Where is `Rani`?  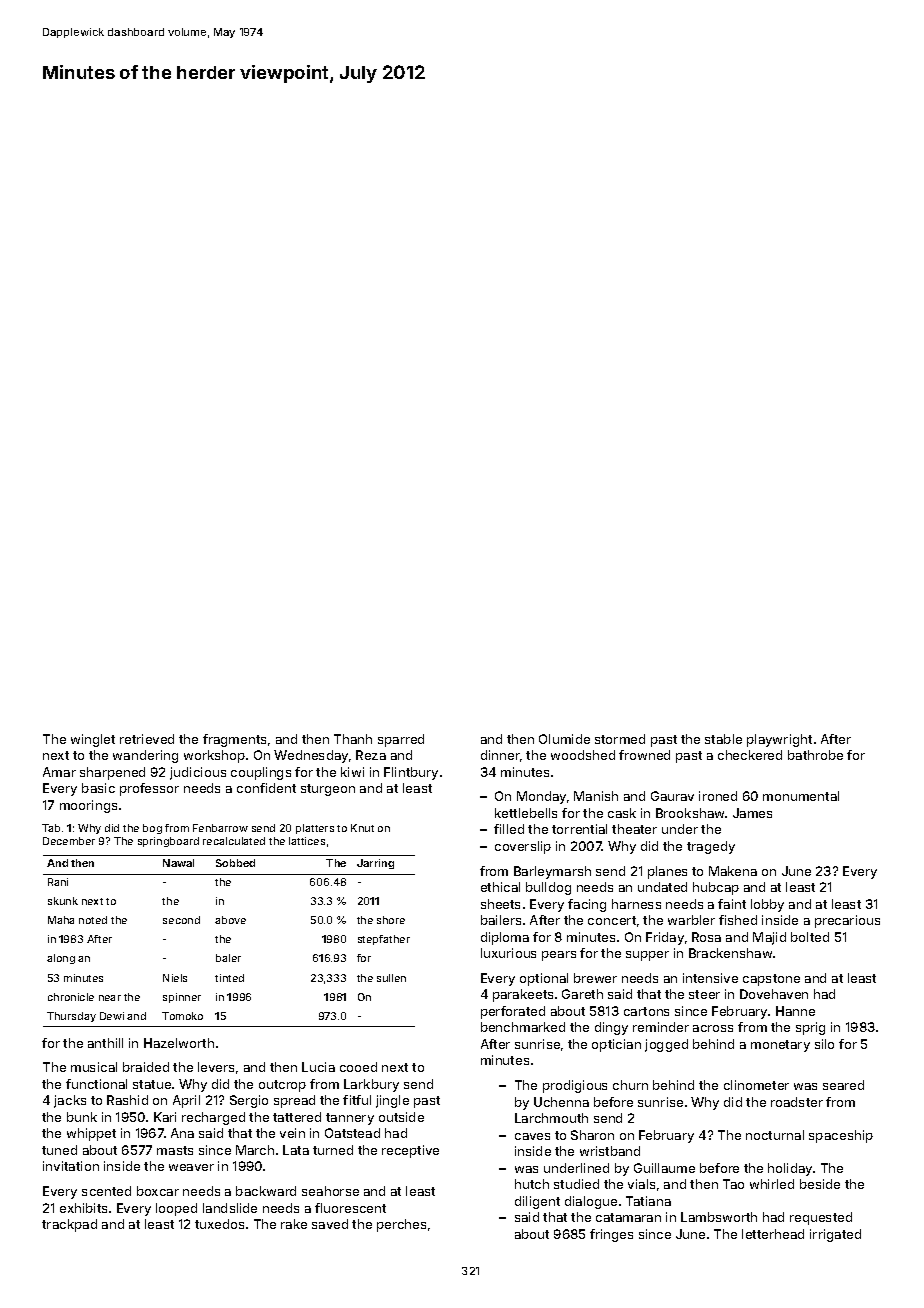 Rani is located at coordinates (58, 882).
